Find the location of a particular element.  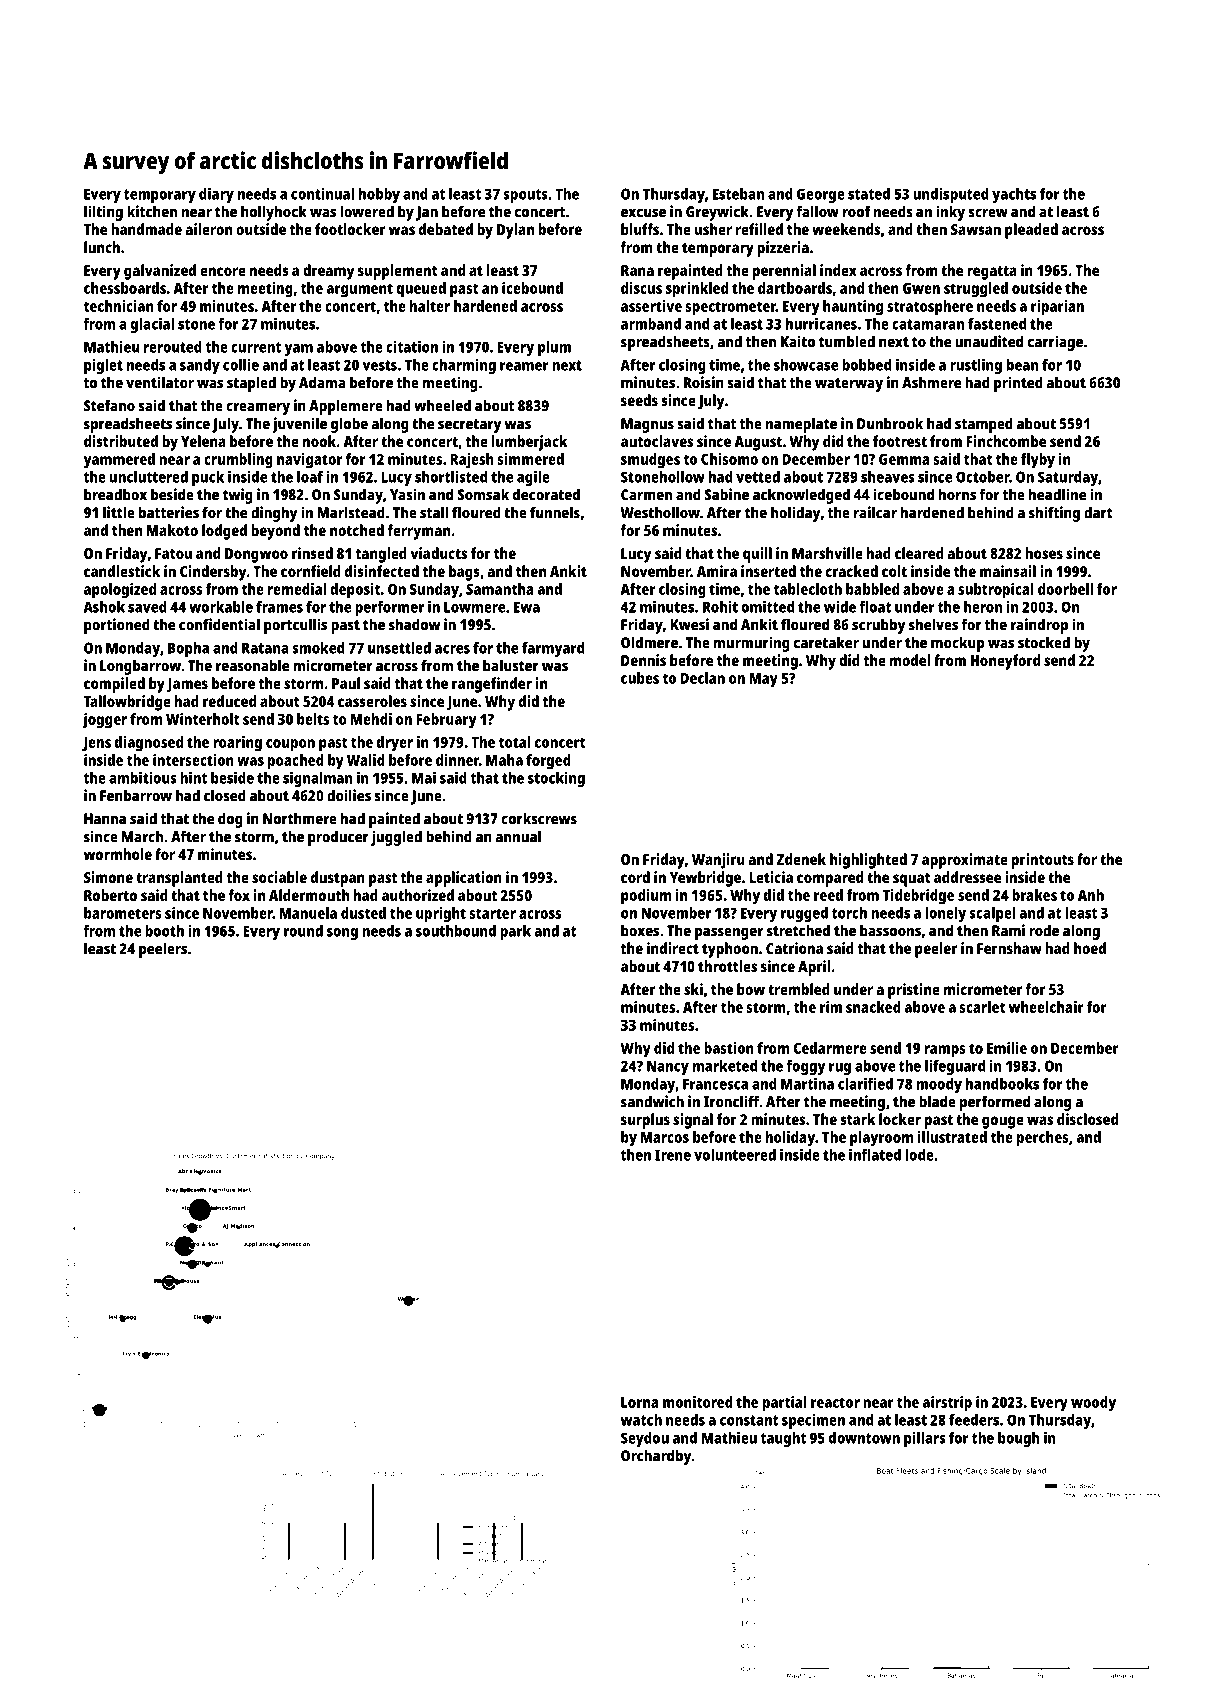

taught is located at coordinates (783, 1439).
